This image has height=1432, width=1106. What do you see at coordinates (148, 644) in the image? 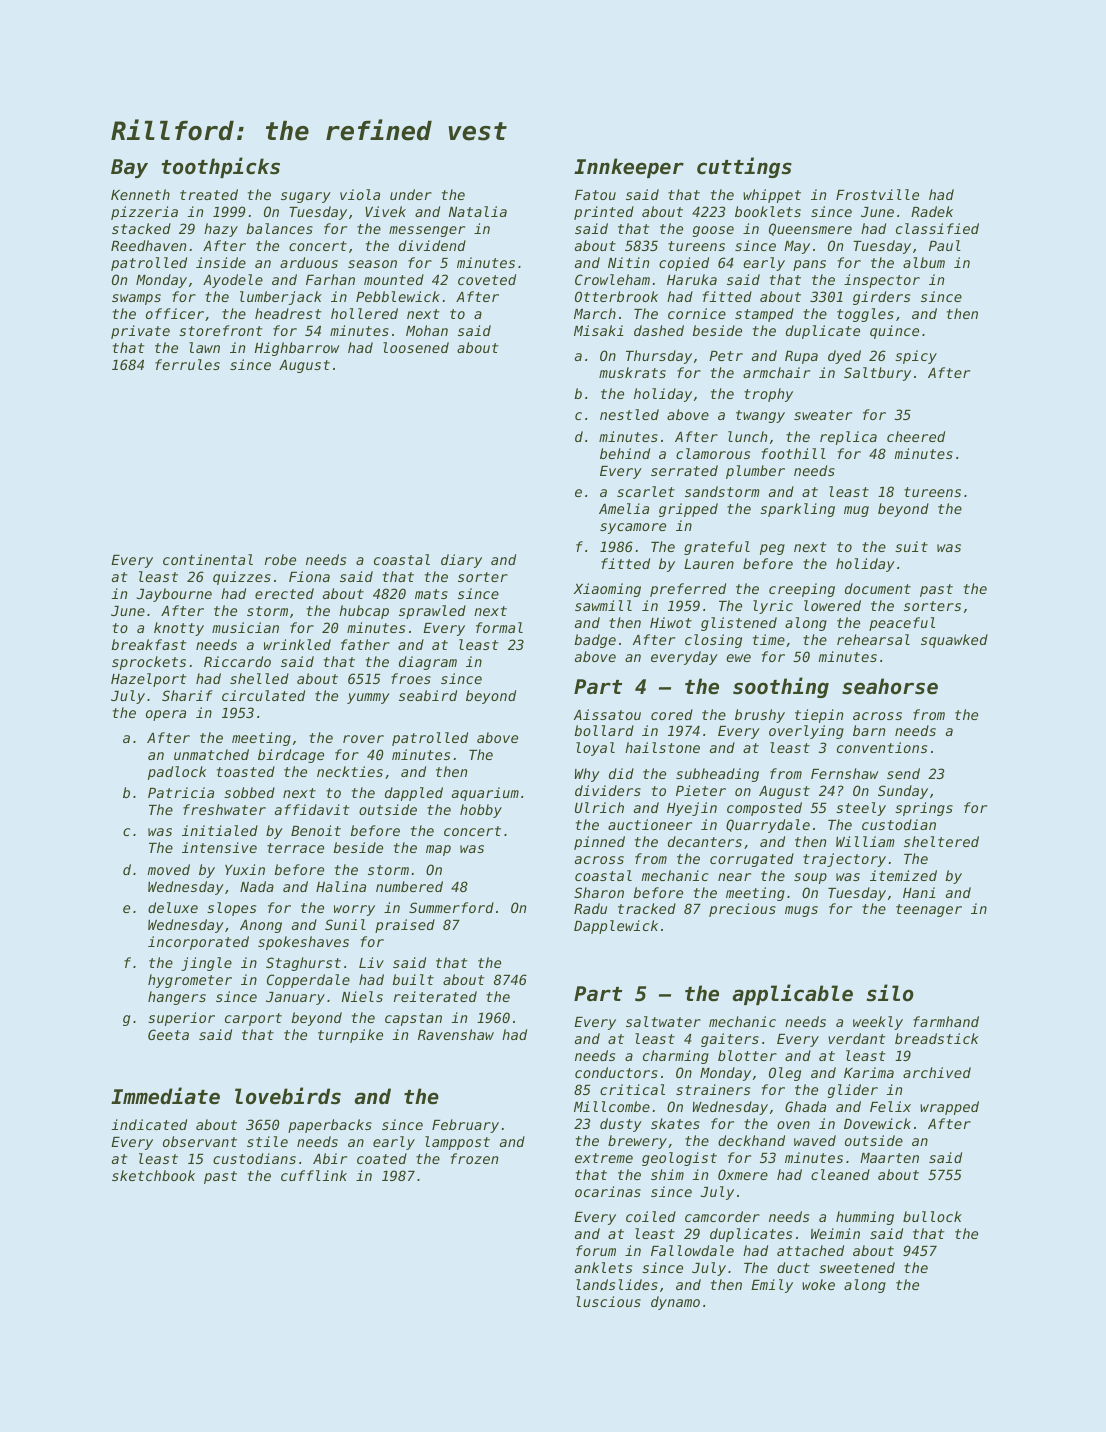
I see `breakfast` at bounding box center [148, 644].
